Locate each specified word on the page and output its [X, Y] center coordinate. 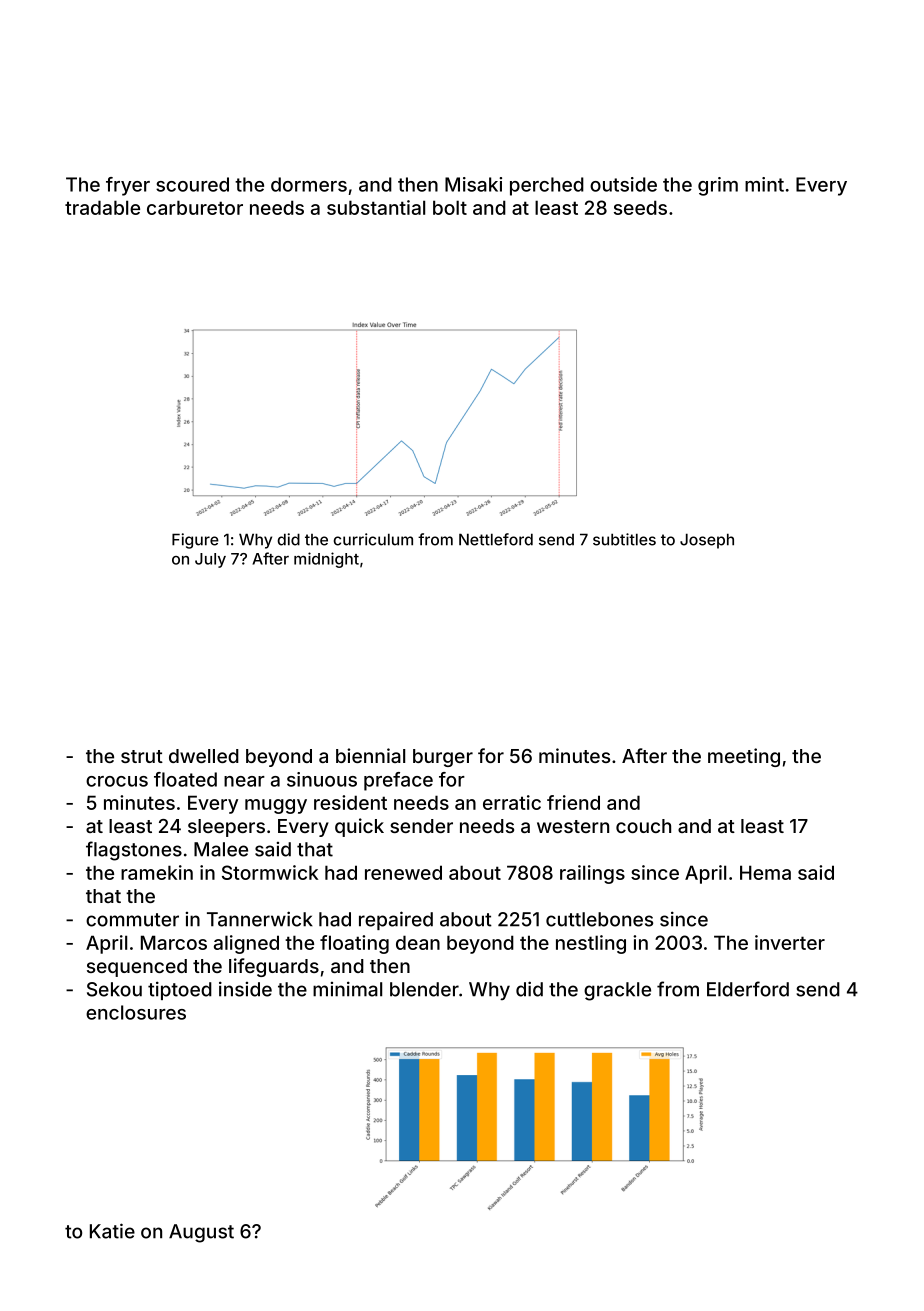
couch [643, 826]
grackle [617, 991]
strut [142, 756]
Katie [112, 1231]
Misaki [473, 184]
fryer [128, 186]
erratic [512, 802]
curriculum [373, 539]
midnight [326, 560]
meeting [744, 757]
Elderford [748, 989]
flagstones [134, 851]
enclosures [136, 1012]
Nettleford [496, 539]
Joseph [707, 541]
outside [623, 184]
